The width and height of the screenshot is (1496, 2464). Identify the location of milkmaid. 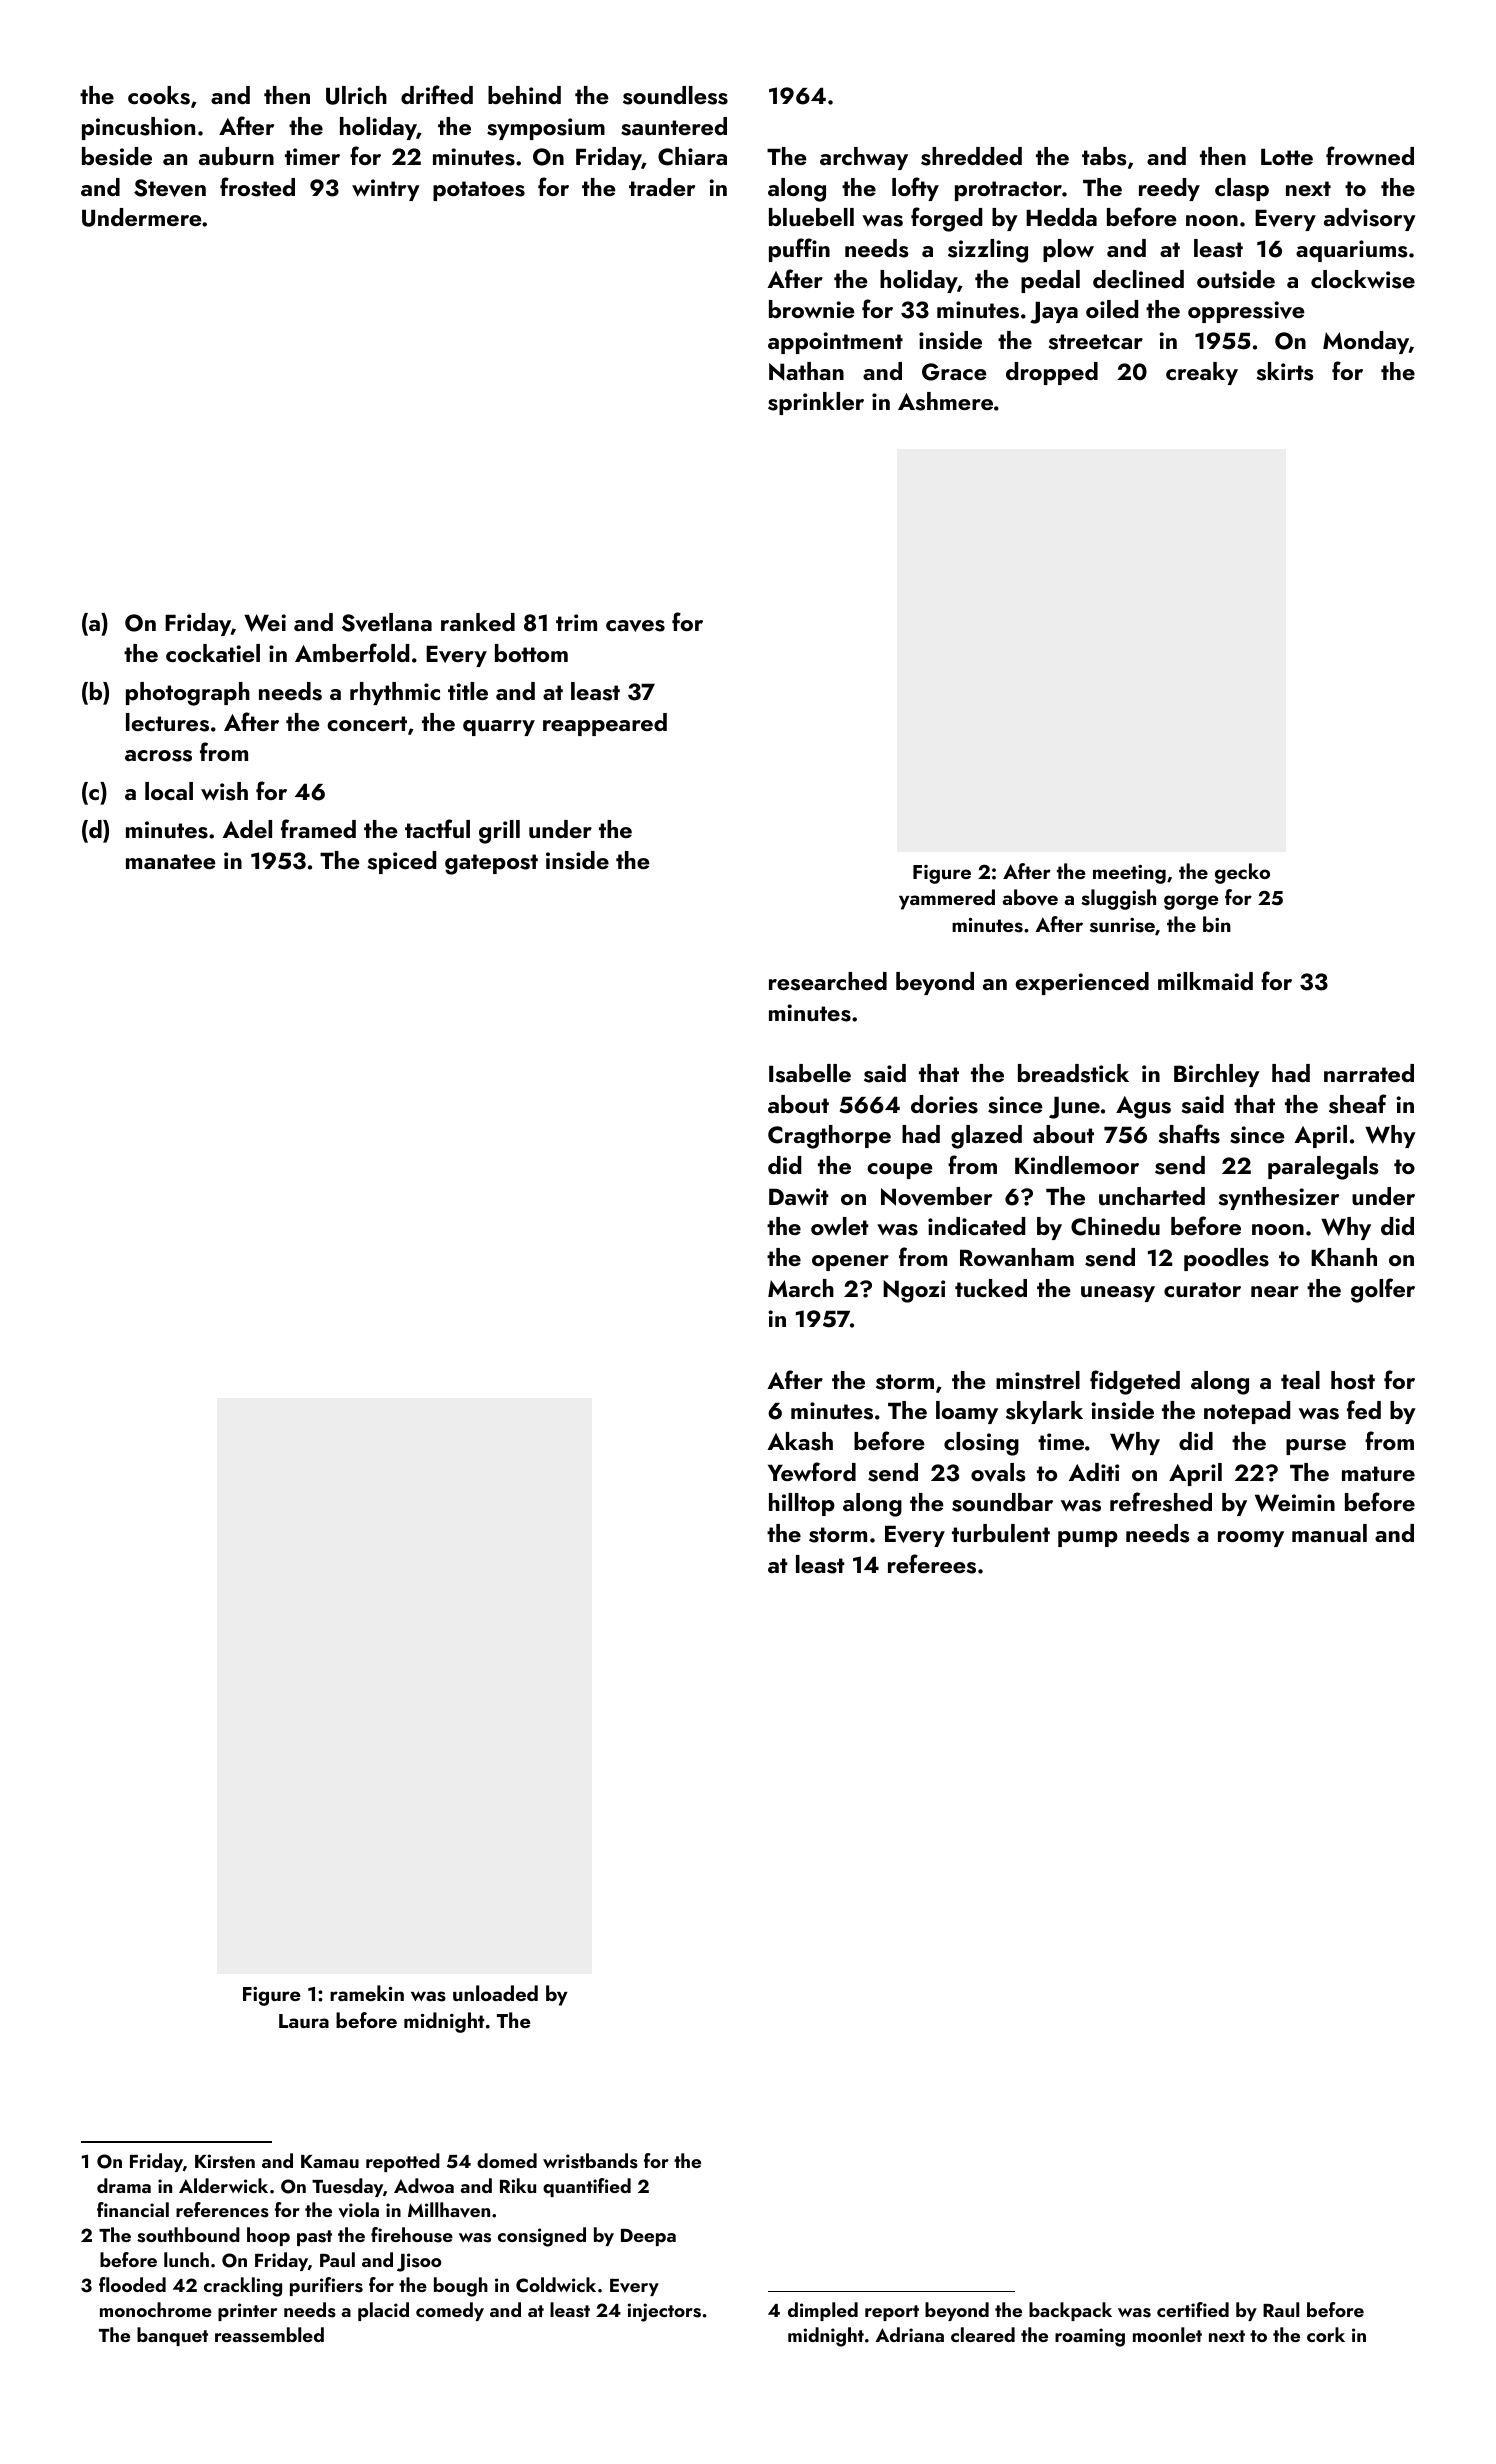
(1205, 981).
